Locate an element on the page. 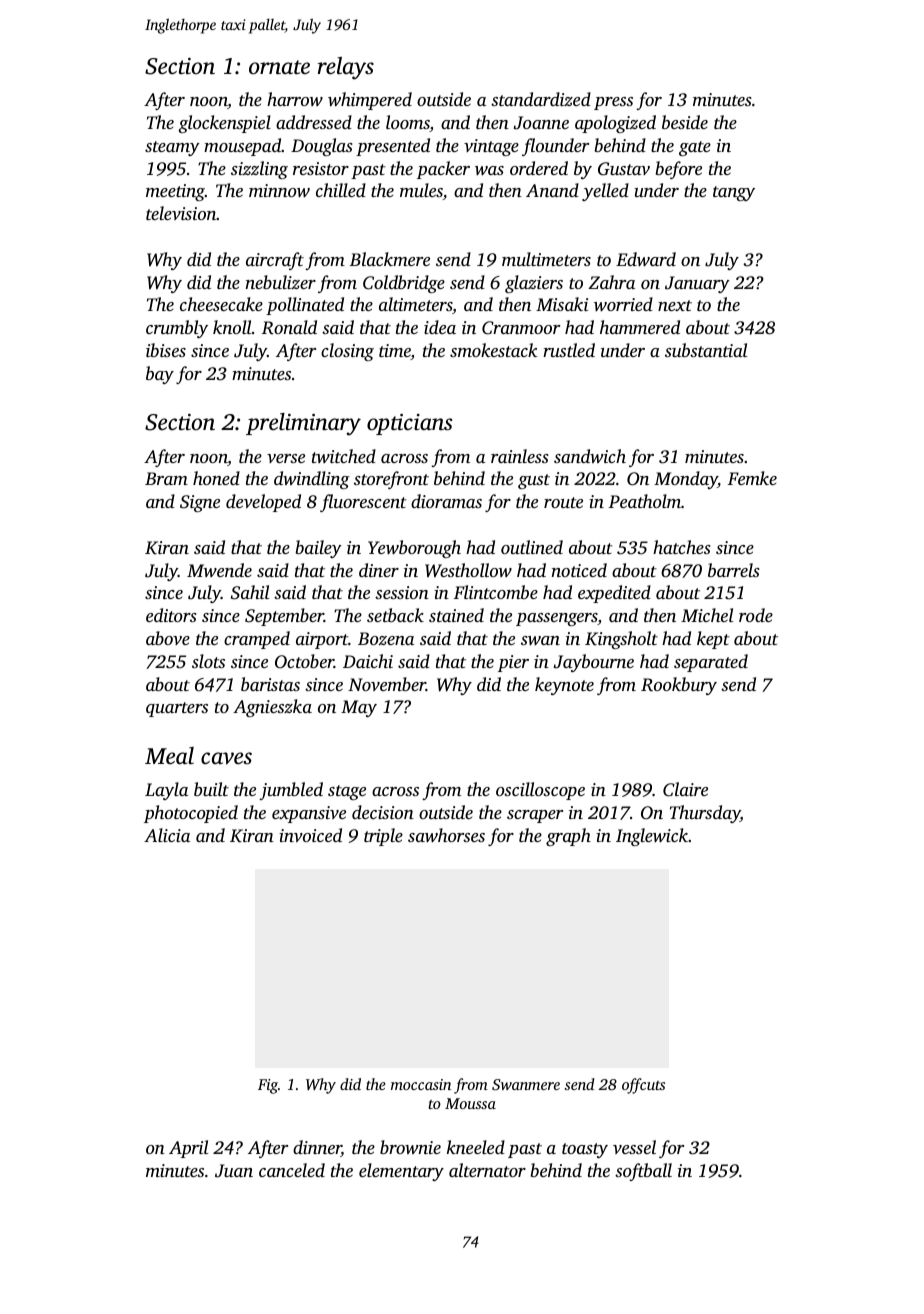 The width and height of the page is (924, 1314). beside is located at coordinates (685, 122).
